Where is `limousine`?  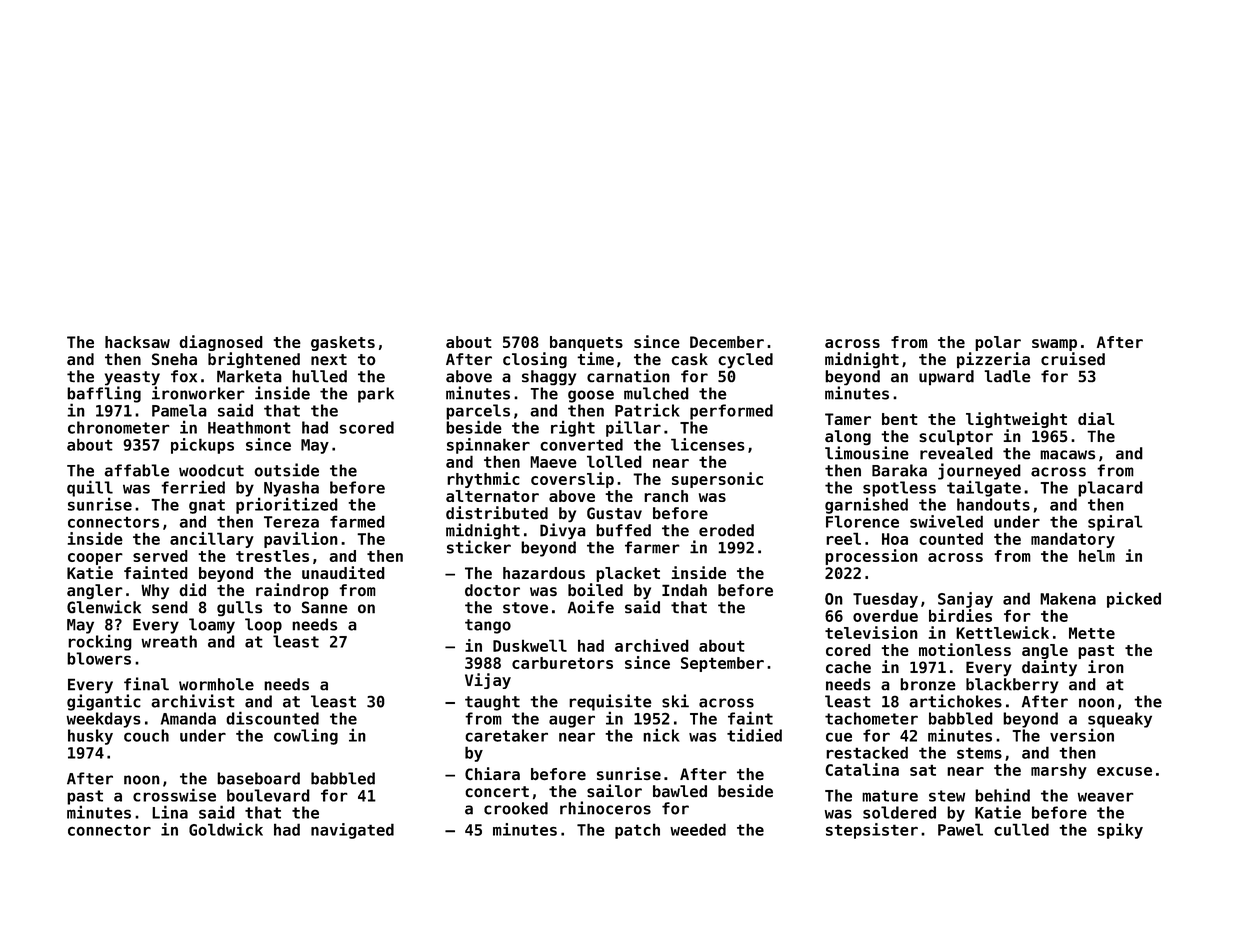
limousine is located at coordinates (867, 453).
